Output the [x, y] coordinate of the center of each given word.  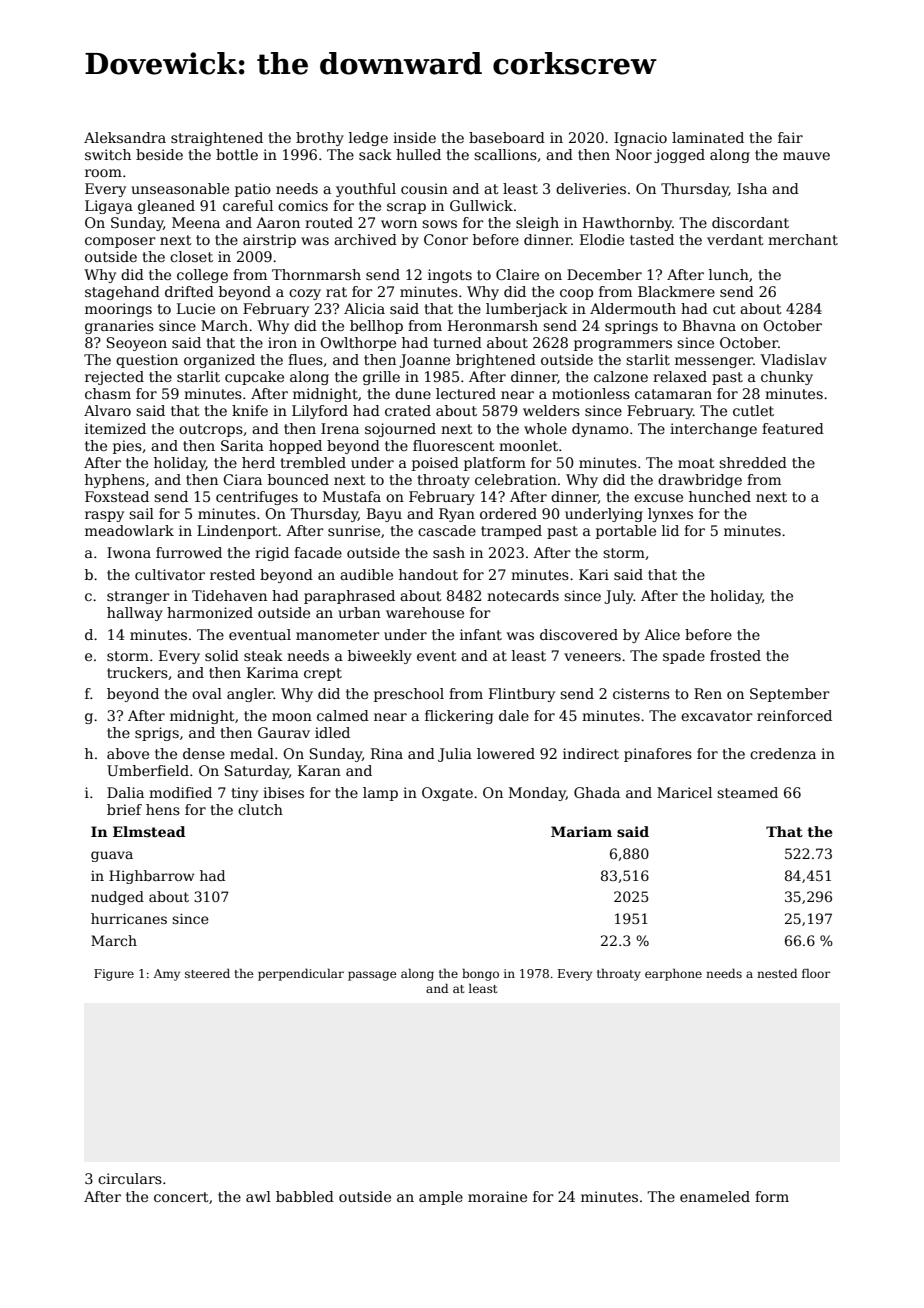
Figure [114, 975]
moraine [497, 1196]
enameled [715, 1196]
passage [372, 976]
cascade [447, 530]
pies [127, 447]
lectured [466, 393]
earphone [673, 974]
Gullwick [481, 205]
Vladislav [793, 359]
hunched [720, 496]
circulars [130, 1178]
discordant [750, 222]
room [103, 173]
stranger [138, 597]
